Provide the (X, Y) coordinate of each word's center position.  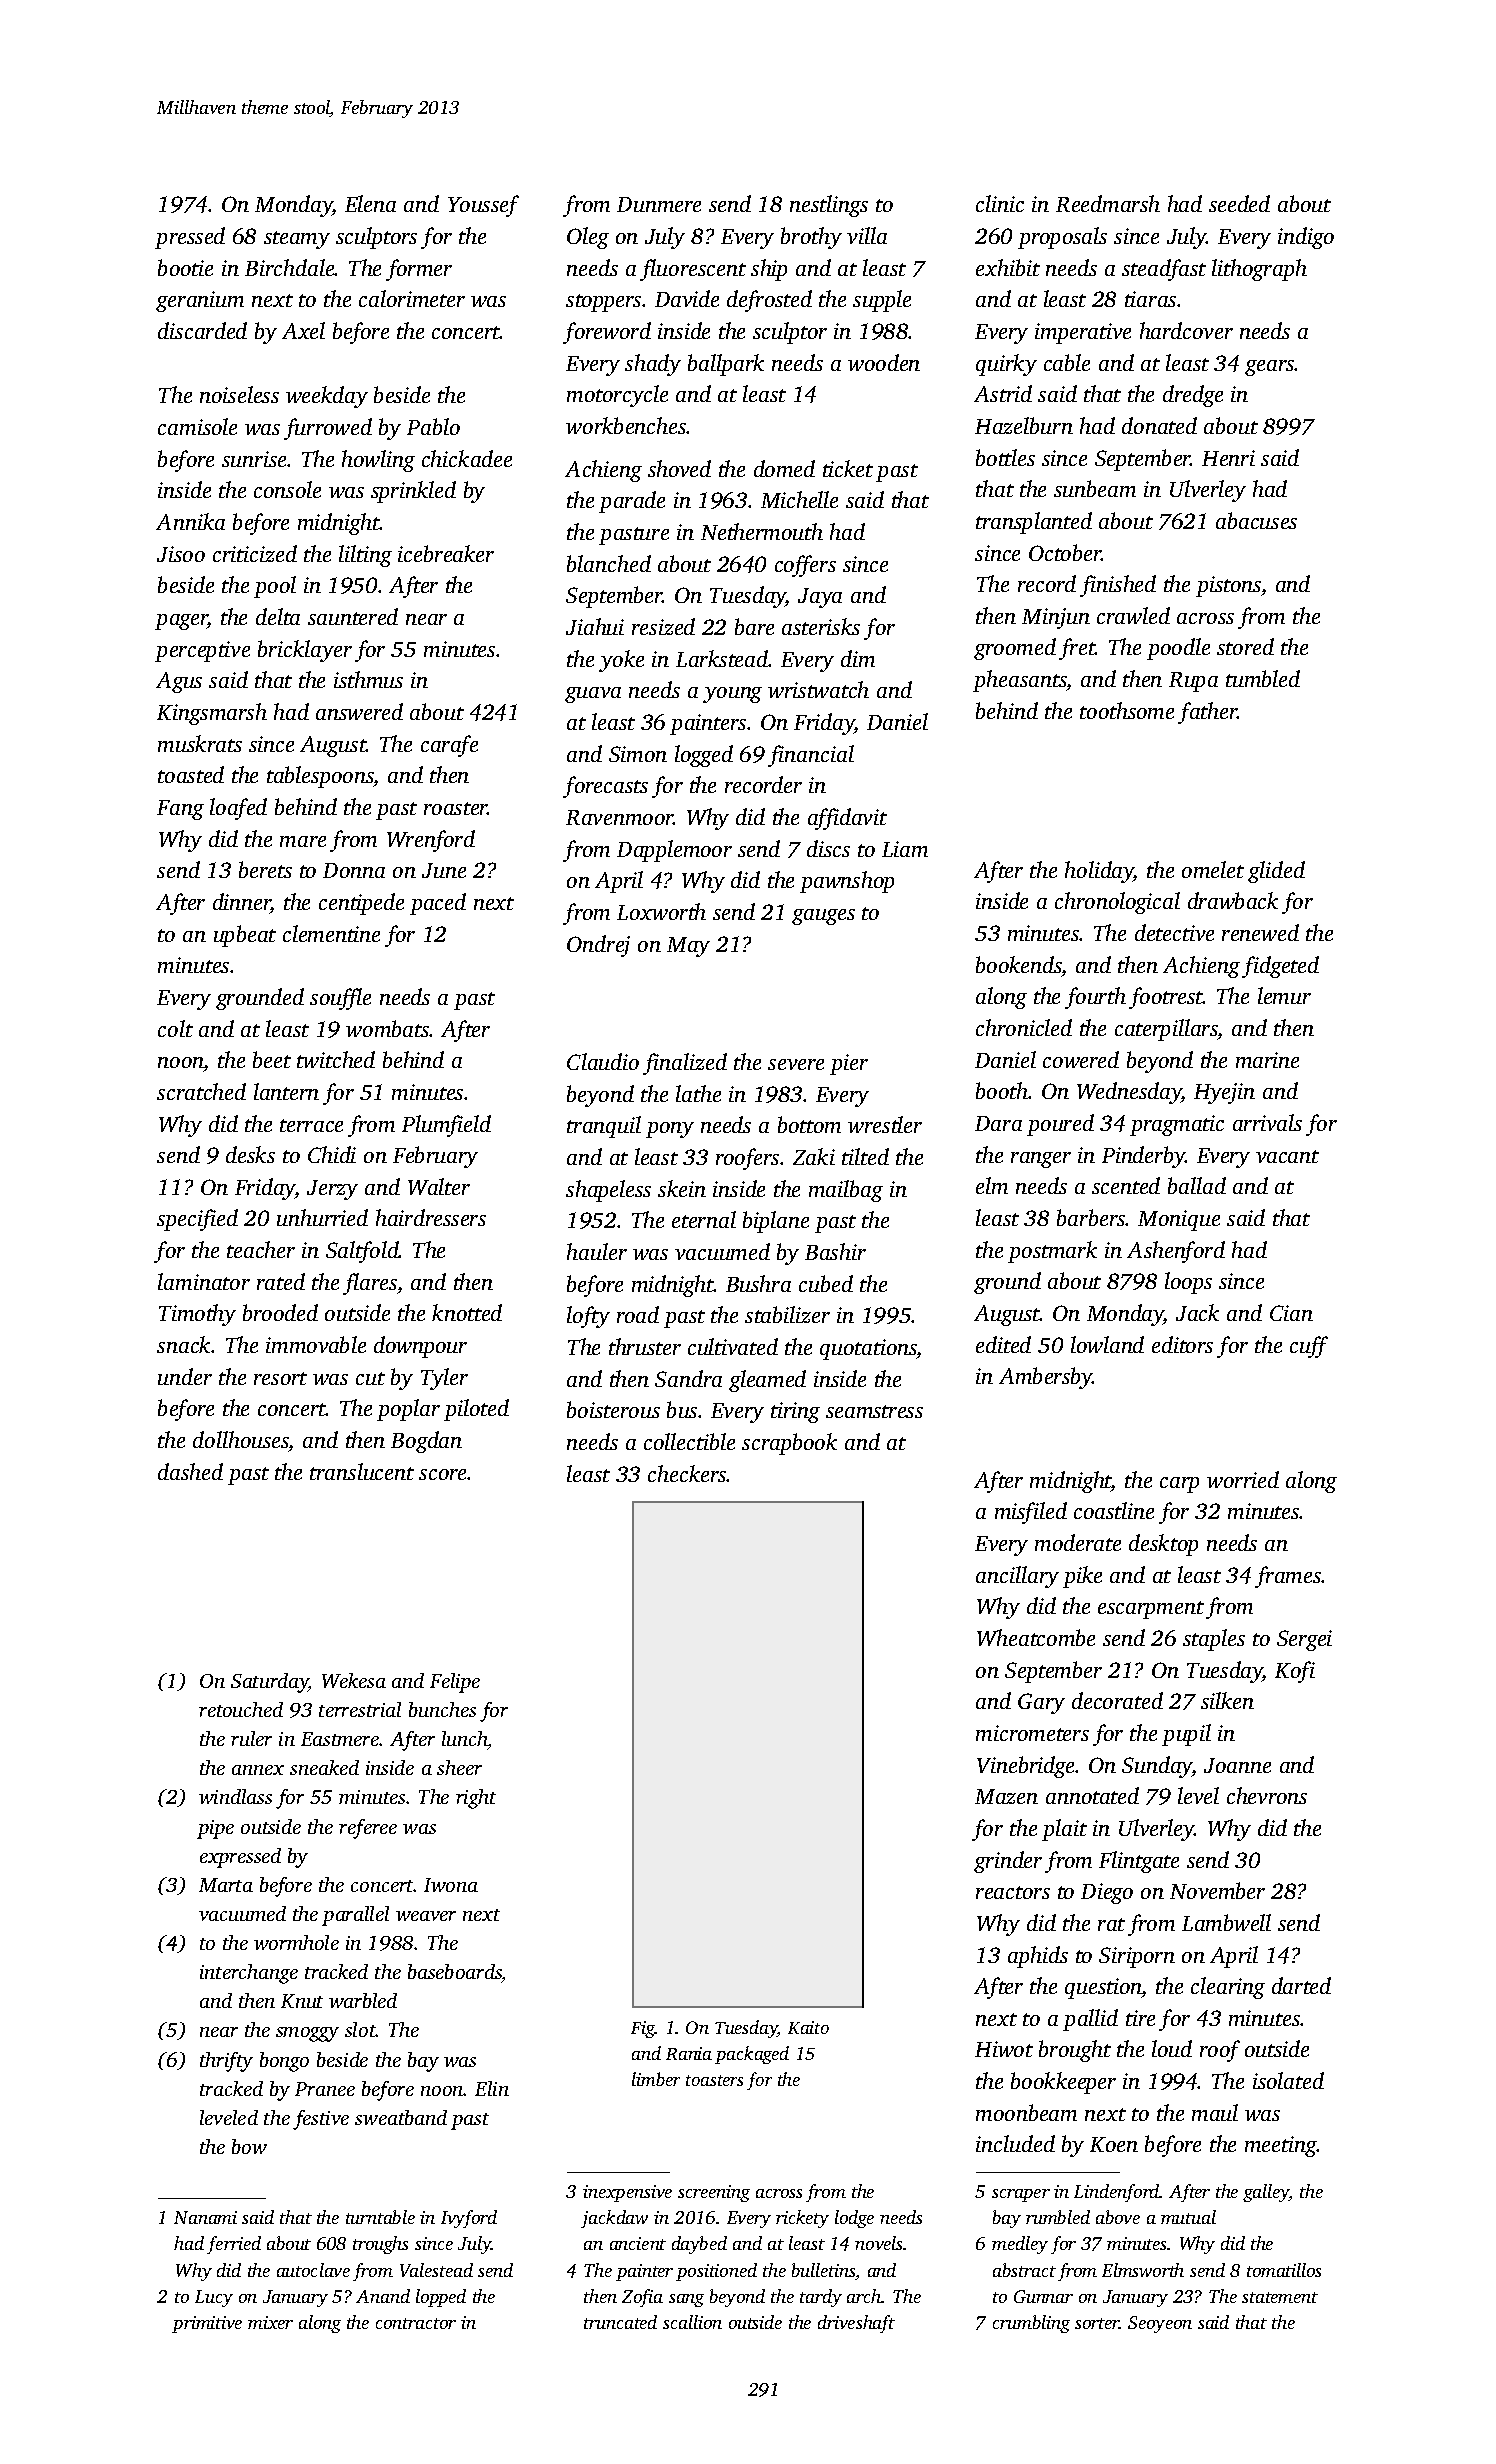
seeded (1239, 203)
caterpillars (1166, 1030)
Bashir (835, 1251)
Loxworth (661, 911)
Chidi (332, 1154)
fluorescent (693, 270)
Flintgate (1139, 1862)
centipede (361, 904)
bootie (185, 267)
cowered (1081, 1059)
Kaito (808, 2027)
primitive (207, 2324)
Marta (226, 1885)
